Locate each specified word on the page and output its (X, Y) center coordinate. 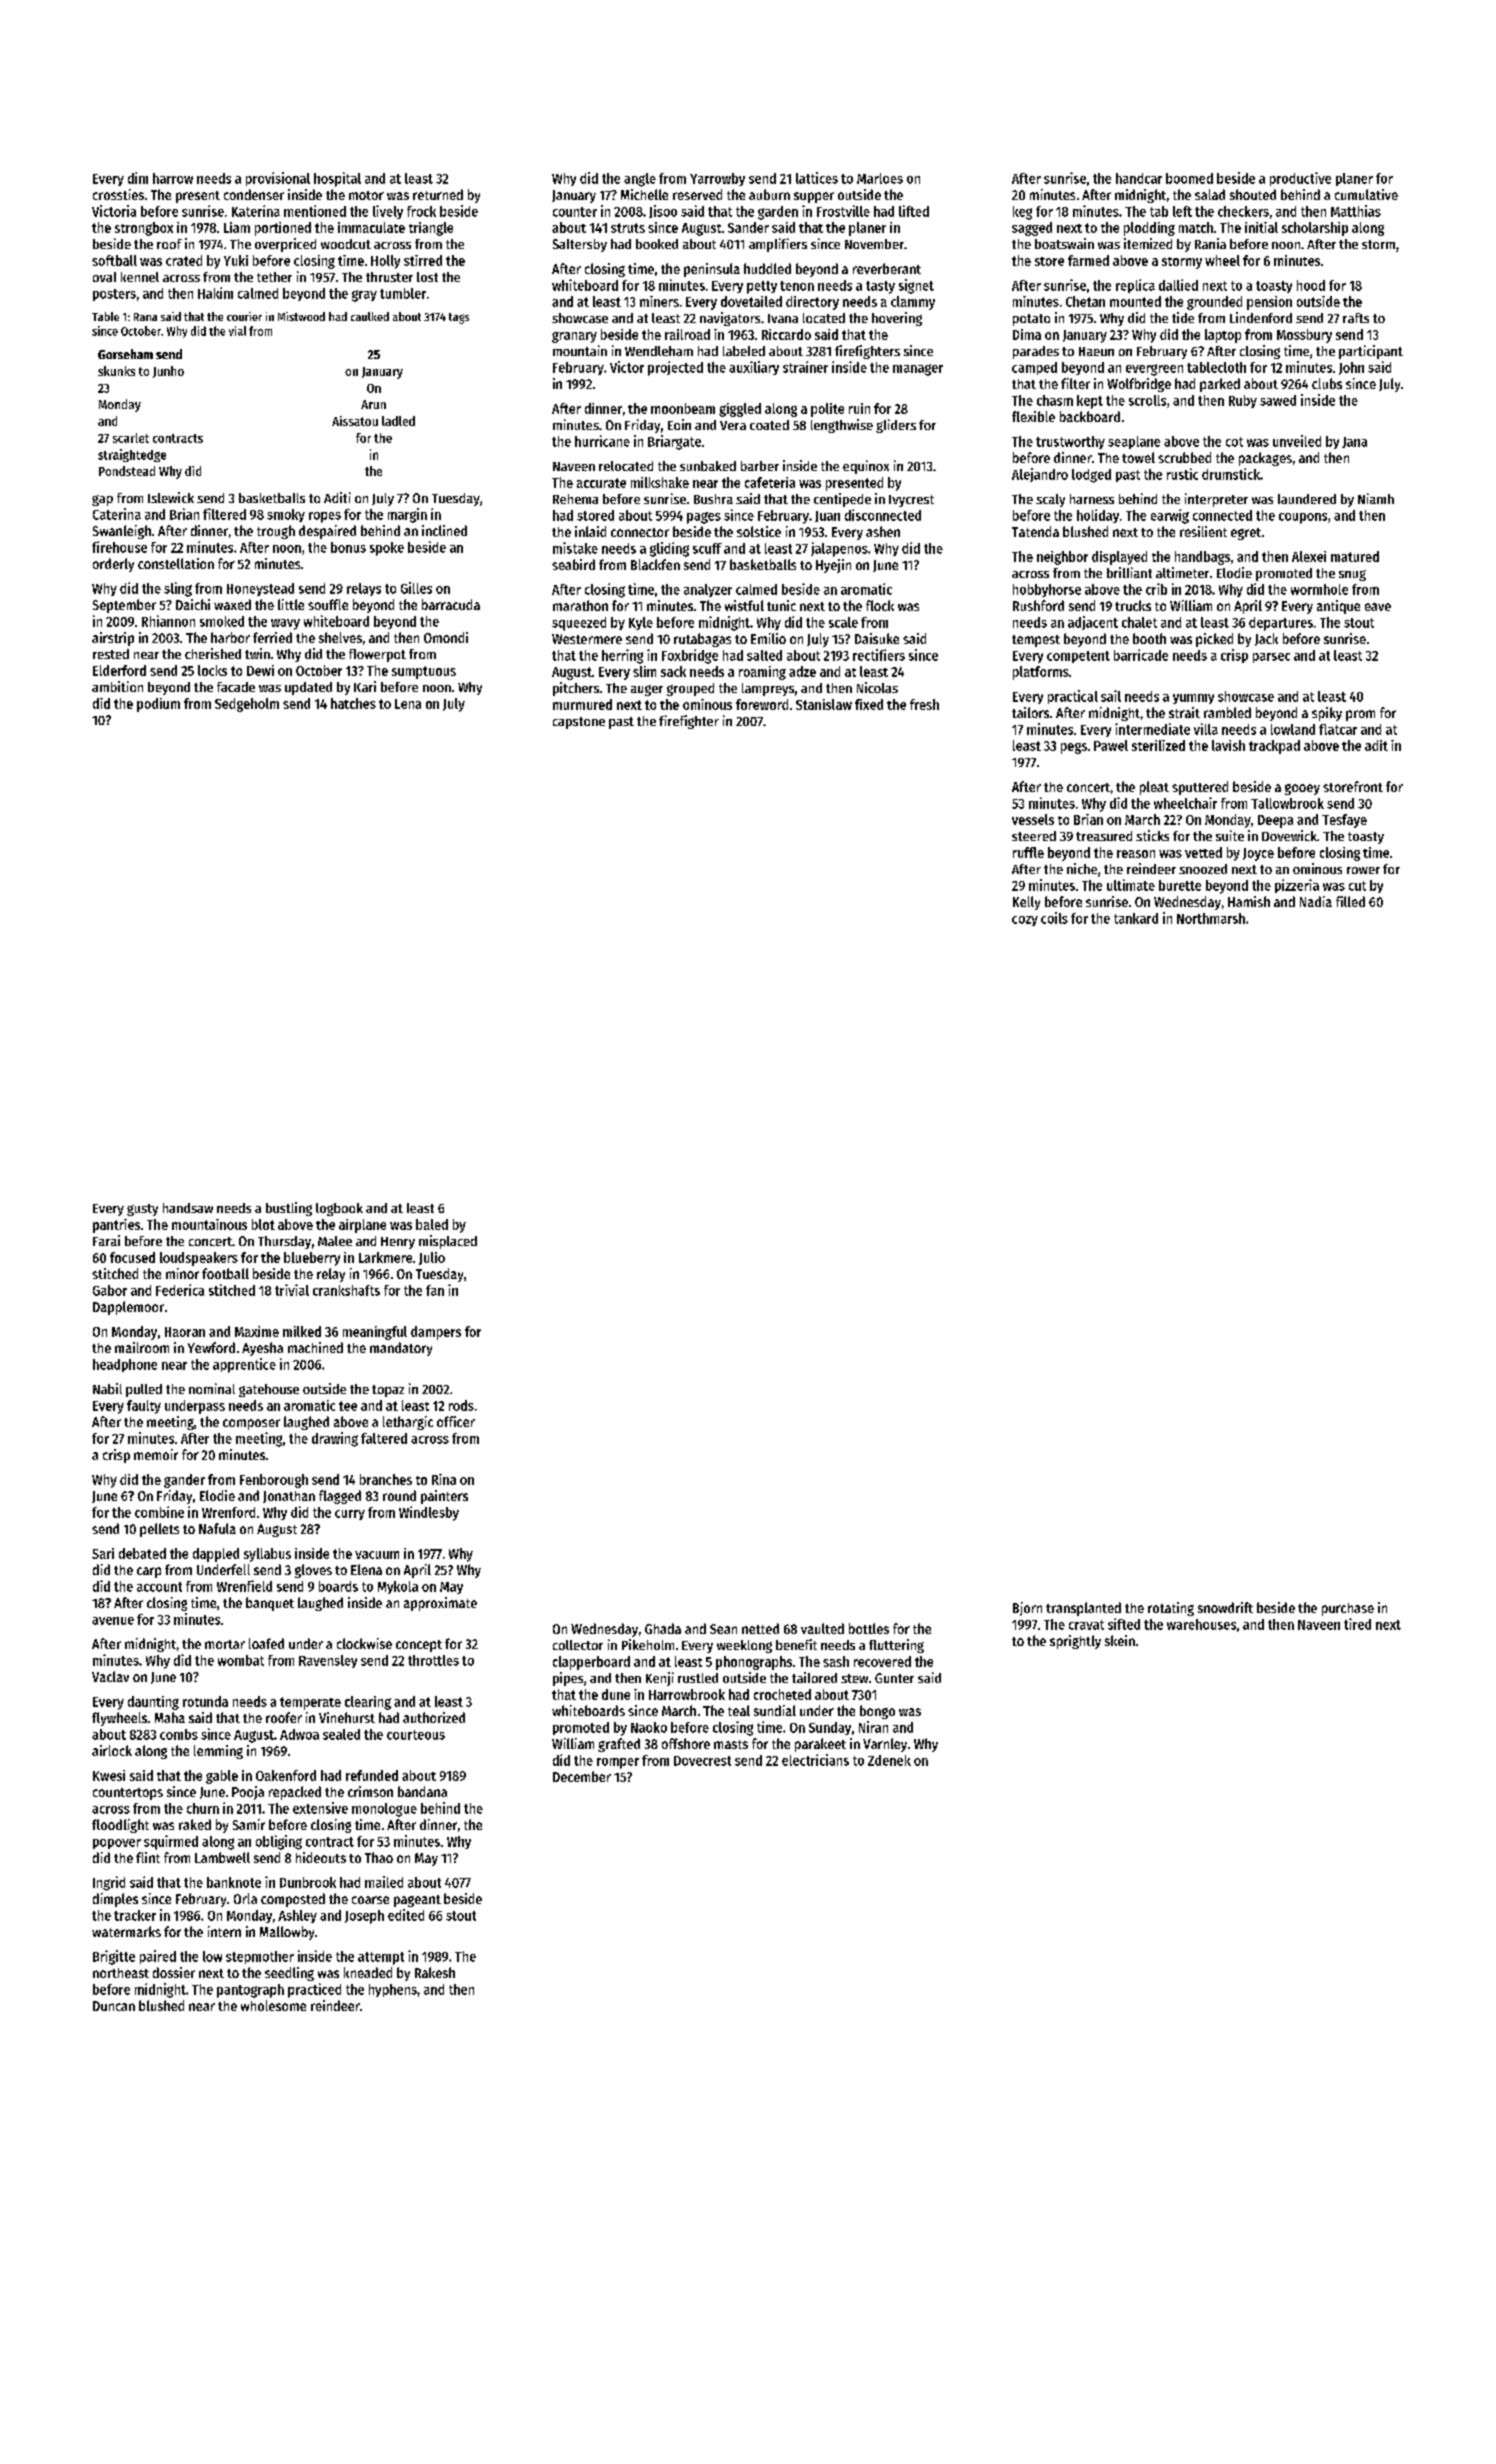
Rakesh (435, 1972)
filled (1350, 901)
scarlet (131, 438)
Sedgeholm (247, 705)
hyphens (393, 1990)
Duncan (114, 2006)
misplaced (448, 1242)
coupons (1303, 518)
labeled (744, 351)
